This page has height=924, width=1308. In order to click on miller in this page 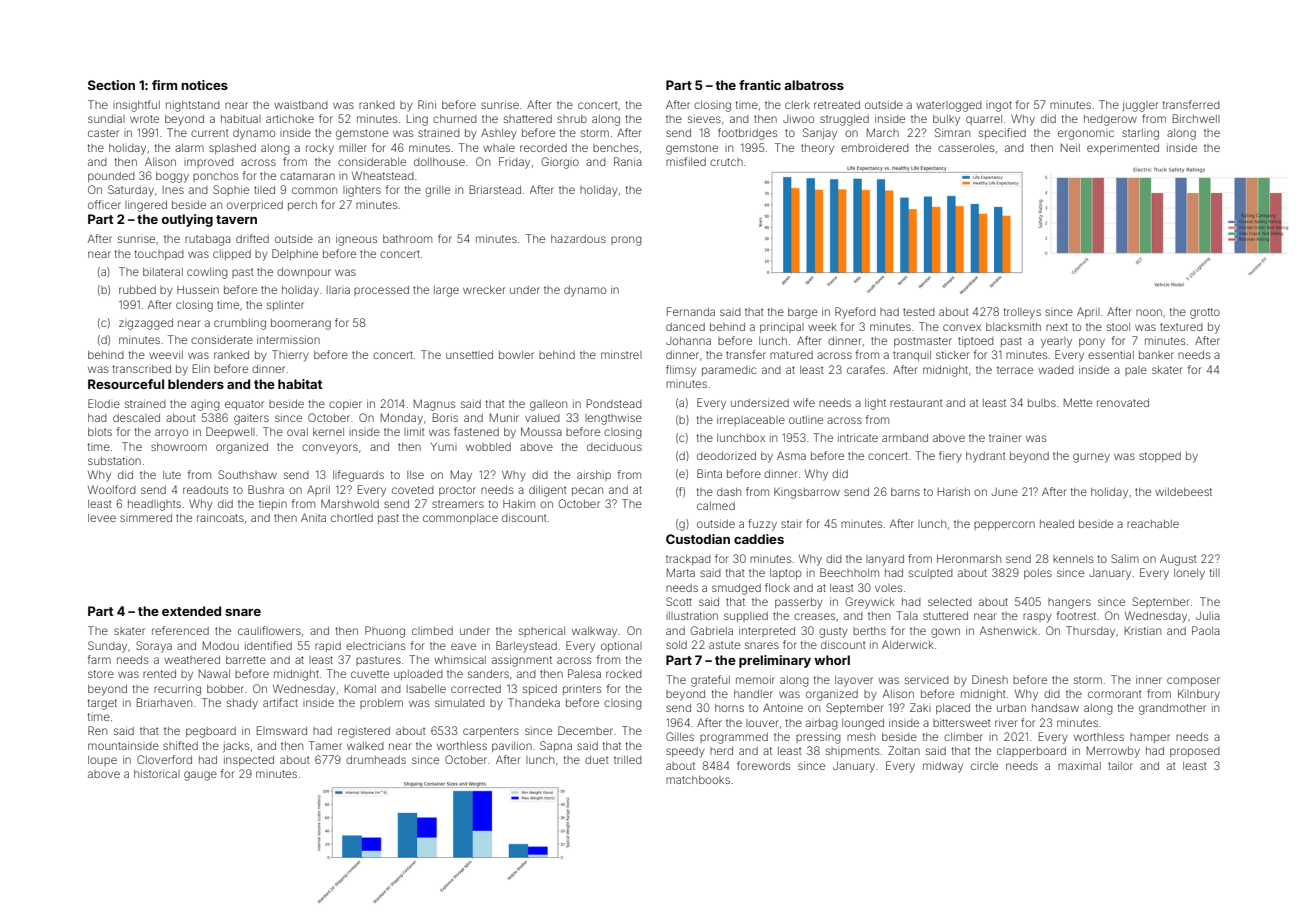, I will do `click(353, 148)`.
